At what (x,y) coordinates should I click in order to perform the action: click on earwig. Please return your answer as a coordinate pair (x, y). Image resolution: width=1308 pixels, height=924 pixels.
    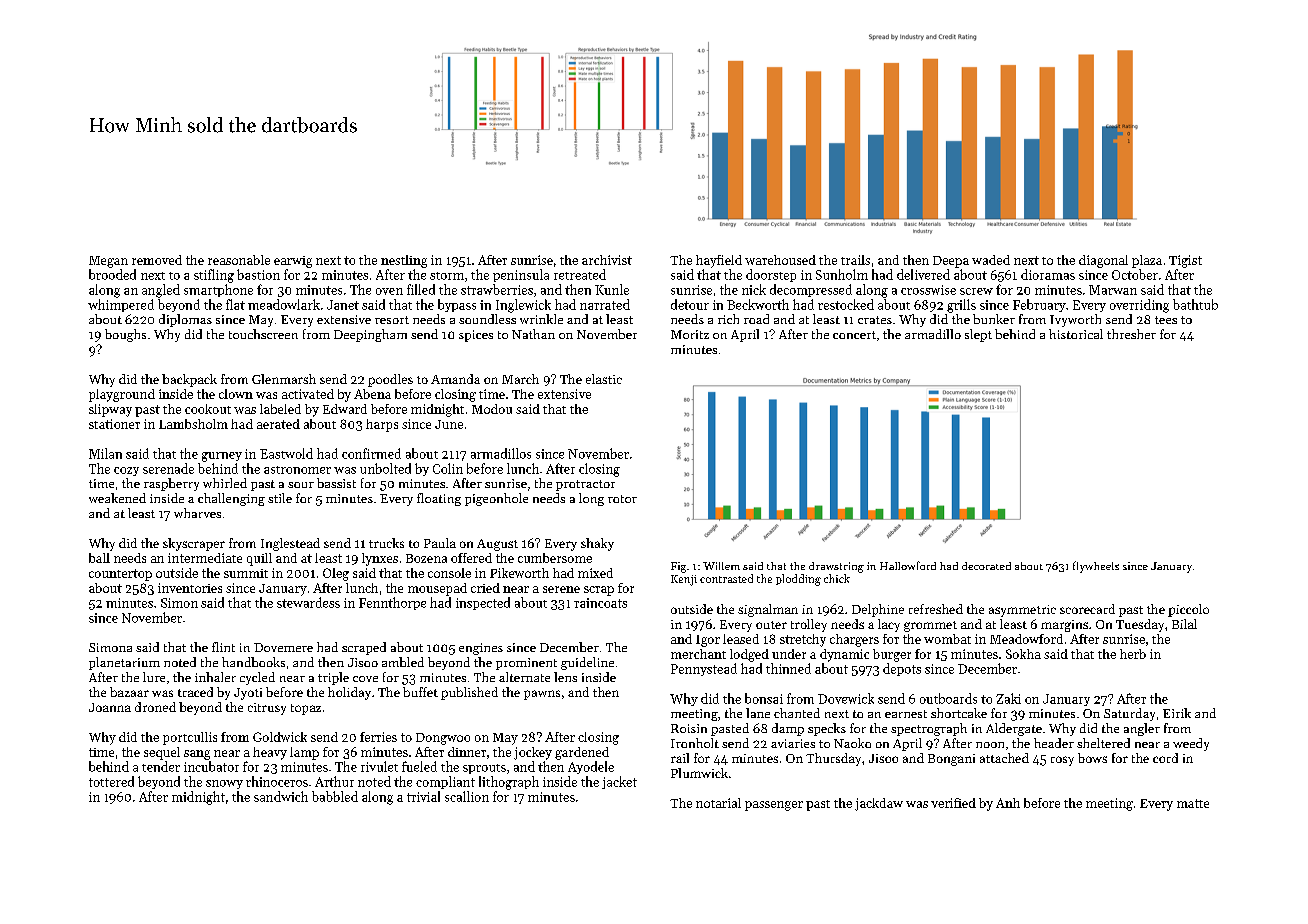
    Looking at the image, I should click on (293, 262).
